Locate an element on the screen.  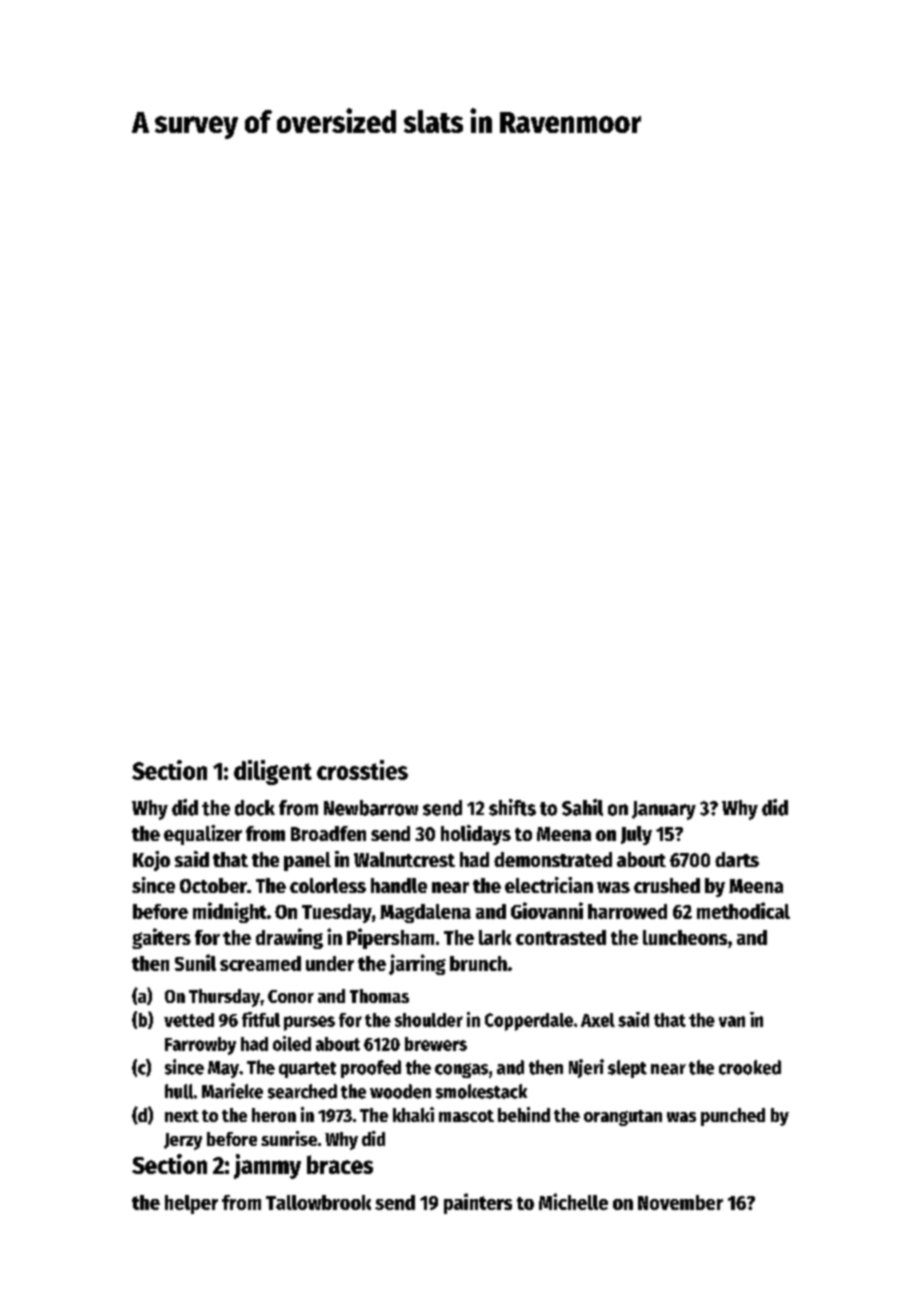
painters is located at coordinates (478, 1203).
